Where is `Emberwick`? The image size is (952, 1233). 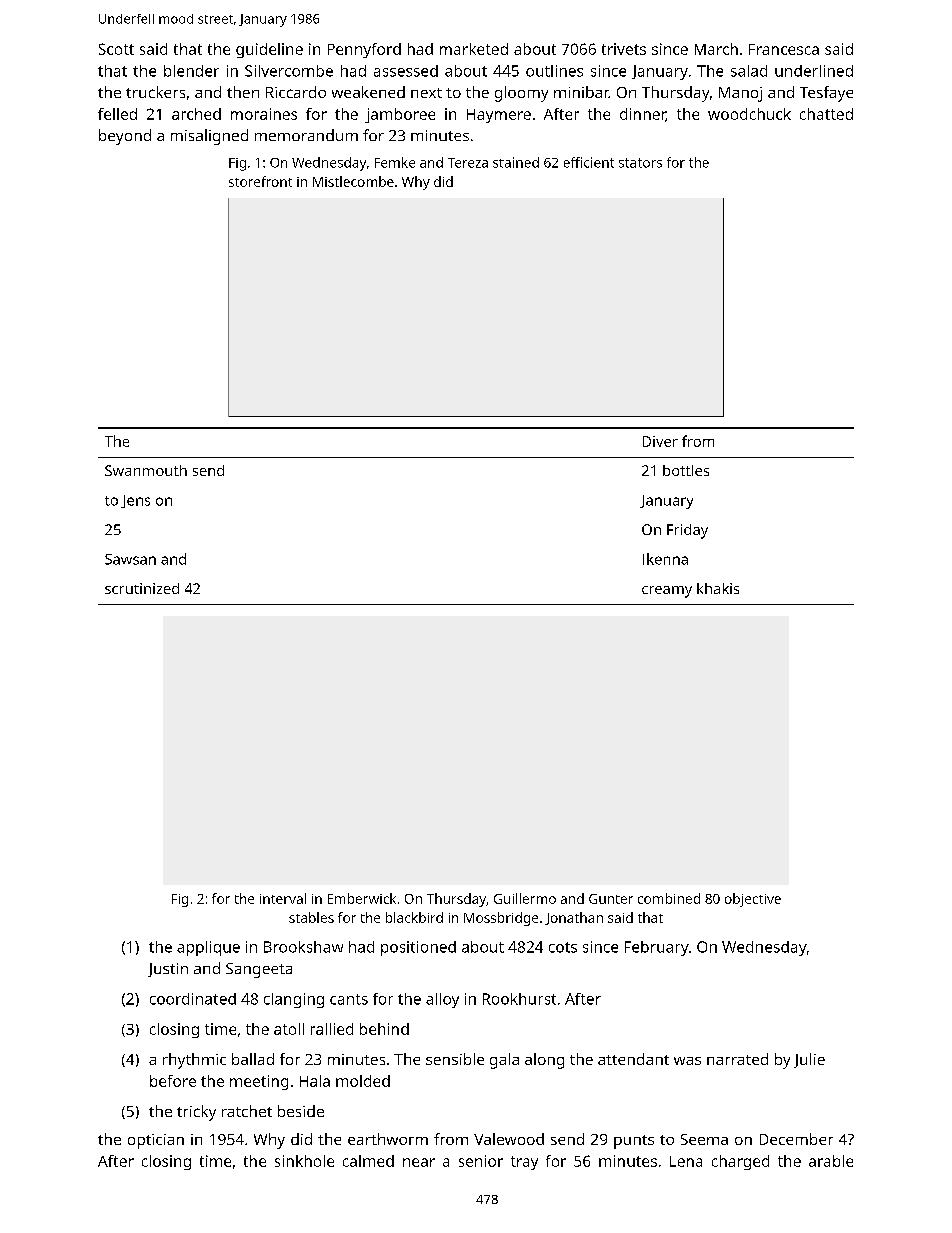 Emberwick is located at coordinates (362, 898).
